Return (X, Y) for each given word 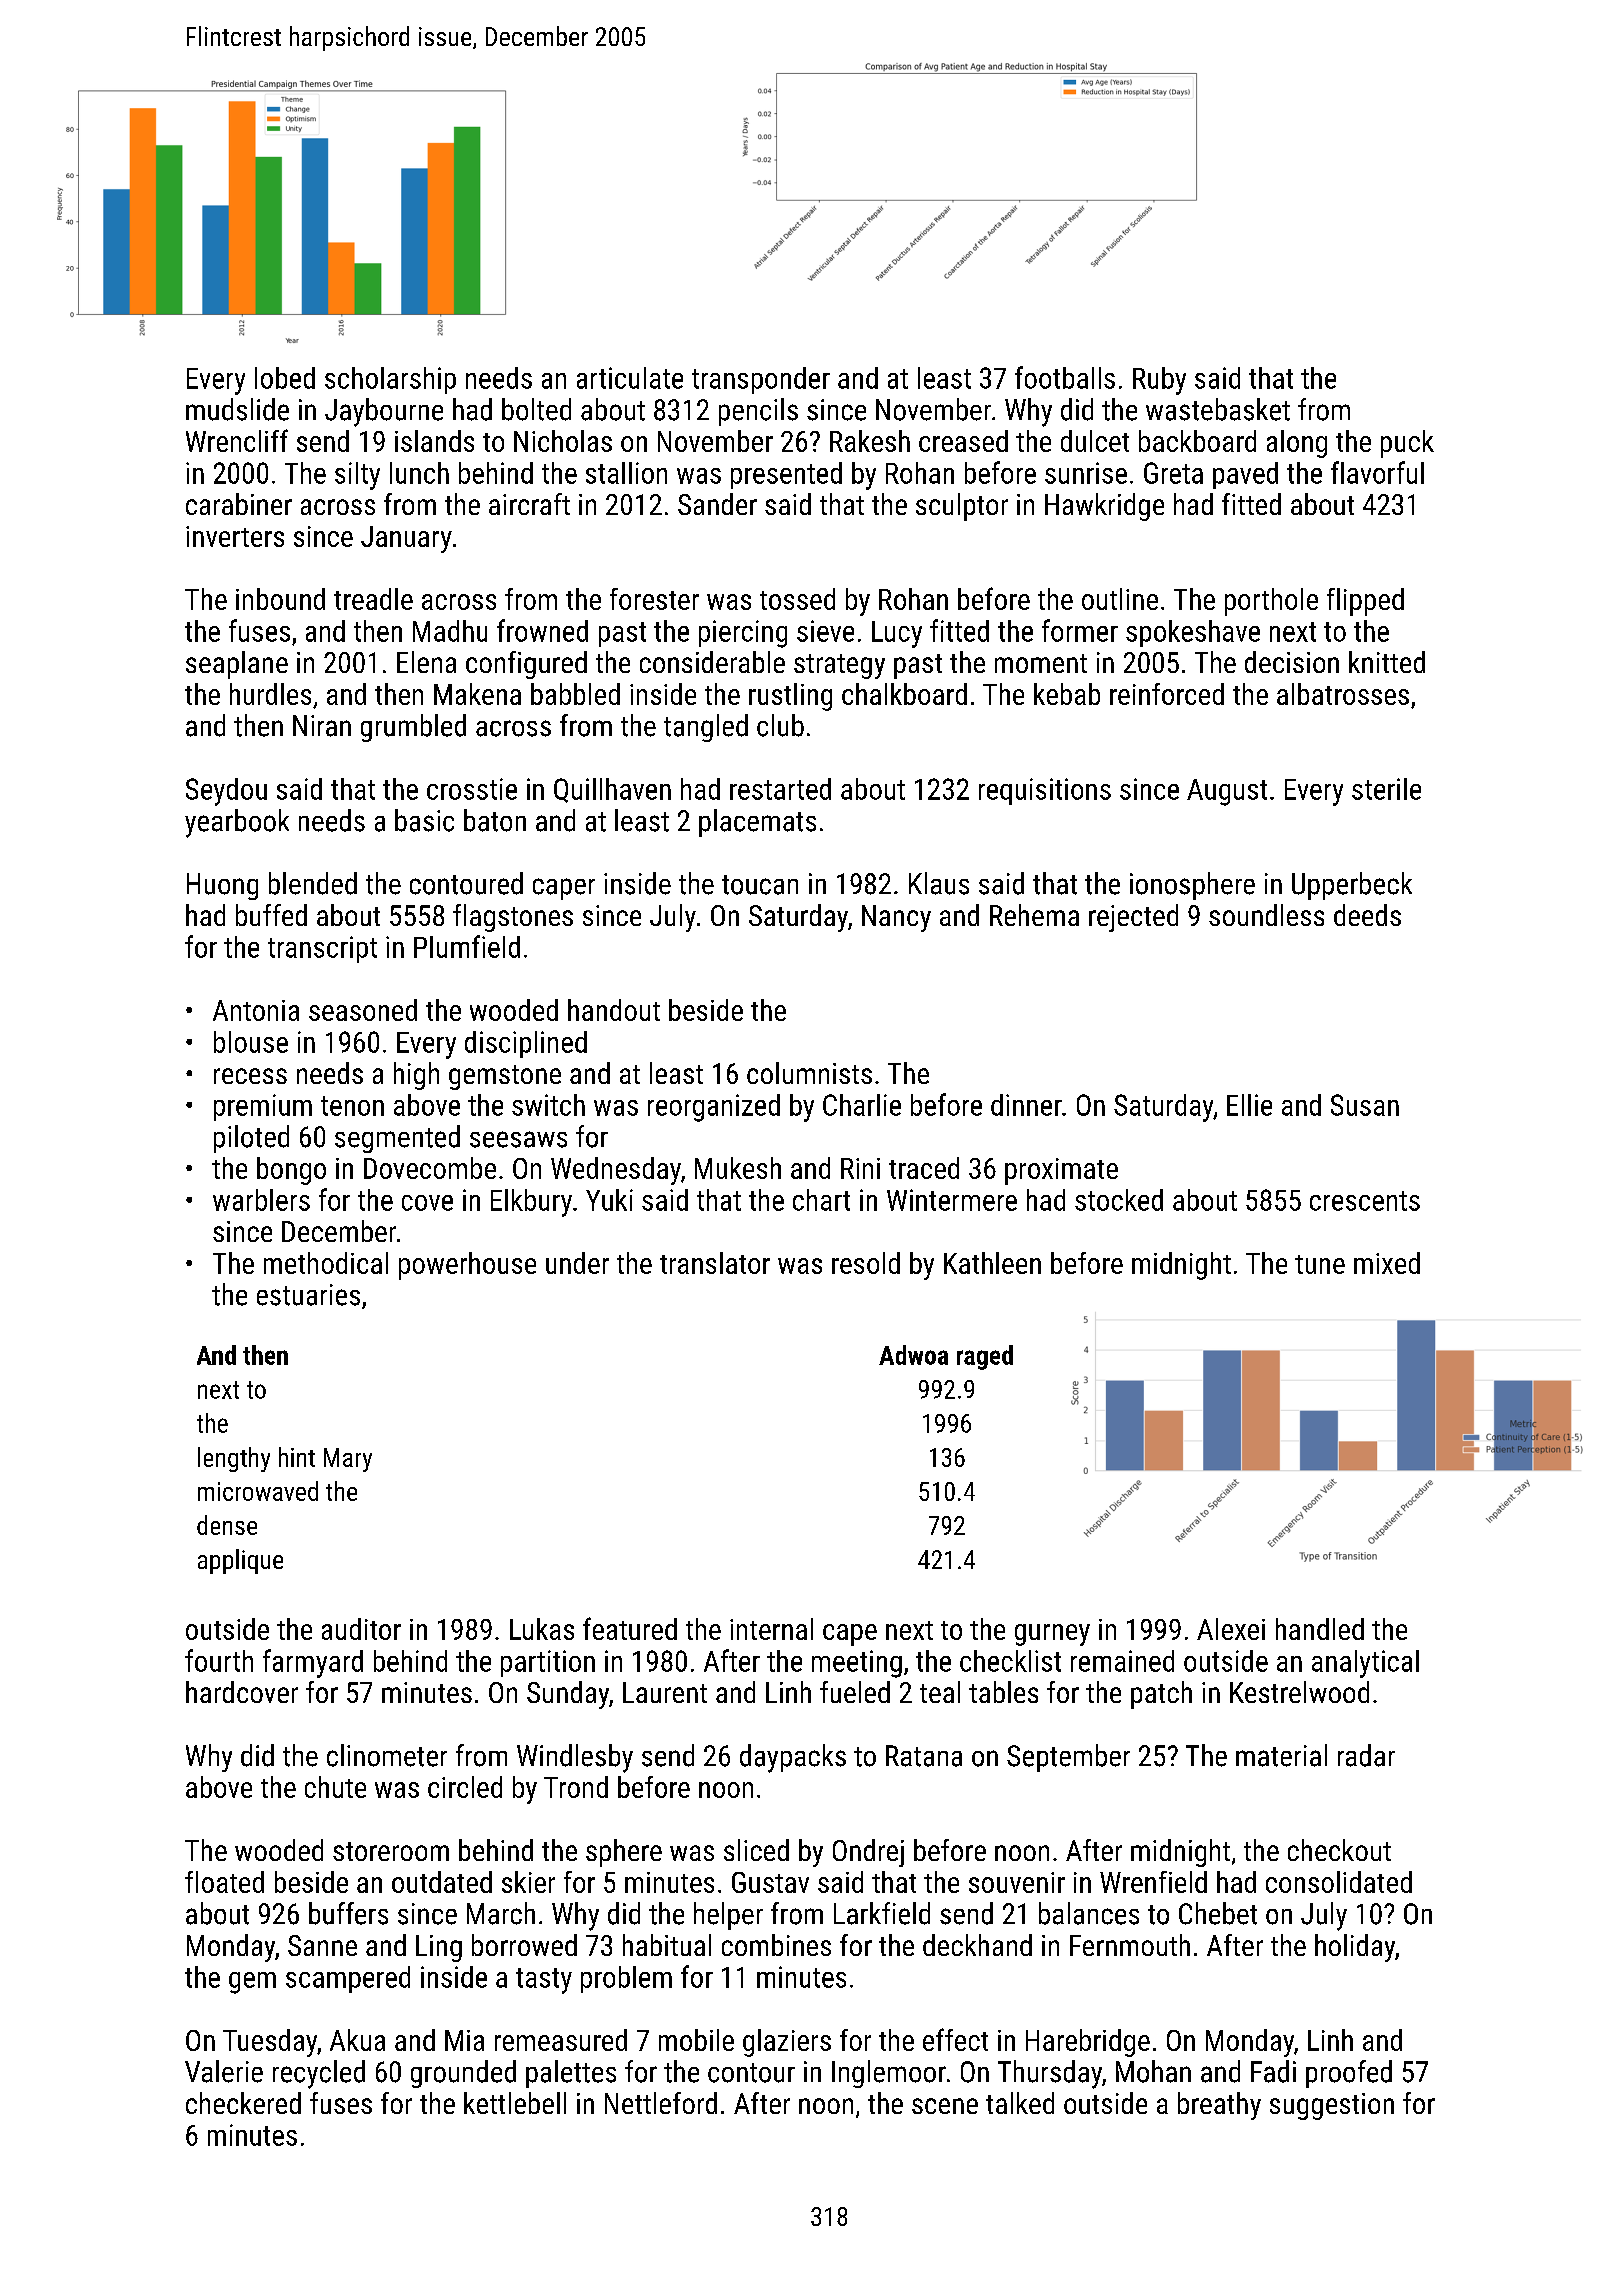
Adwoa (913, 1355)
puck (1407, 444)
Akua (357, 2040)
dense (227, 1525)
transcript (322, 949)
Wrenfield (1153, 1882)
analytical (1365, 1664)
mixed (1387, 1263)
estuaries (308, 1295)
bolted (536, 409)
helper (728, 1916)
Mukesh (738, 1168)
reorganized (714, 1108)
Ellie (1249, 1105)
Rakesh (870, 441)
